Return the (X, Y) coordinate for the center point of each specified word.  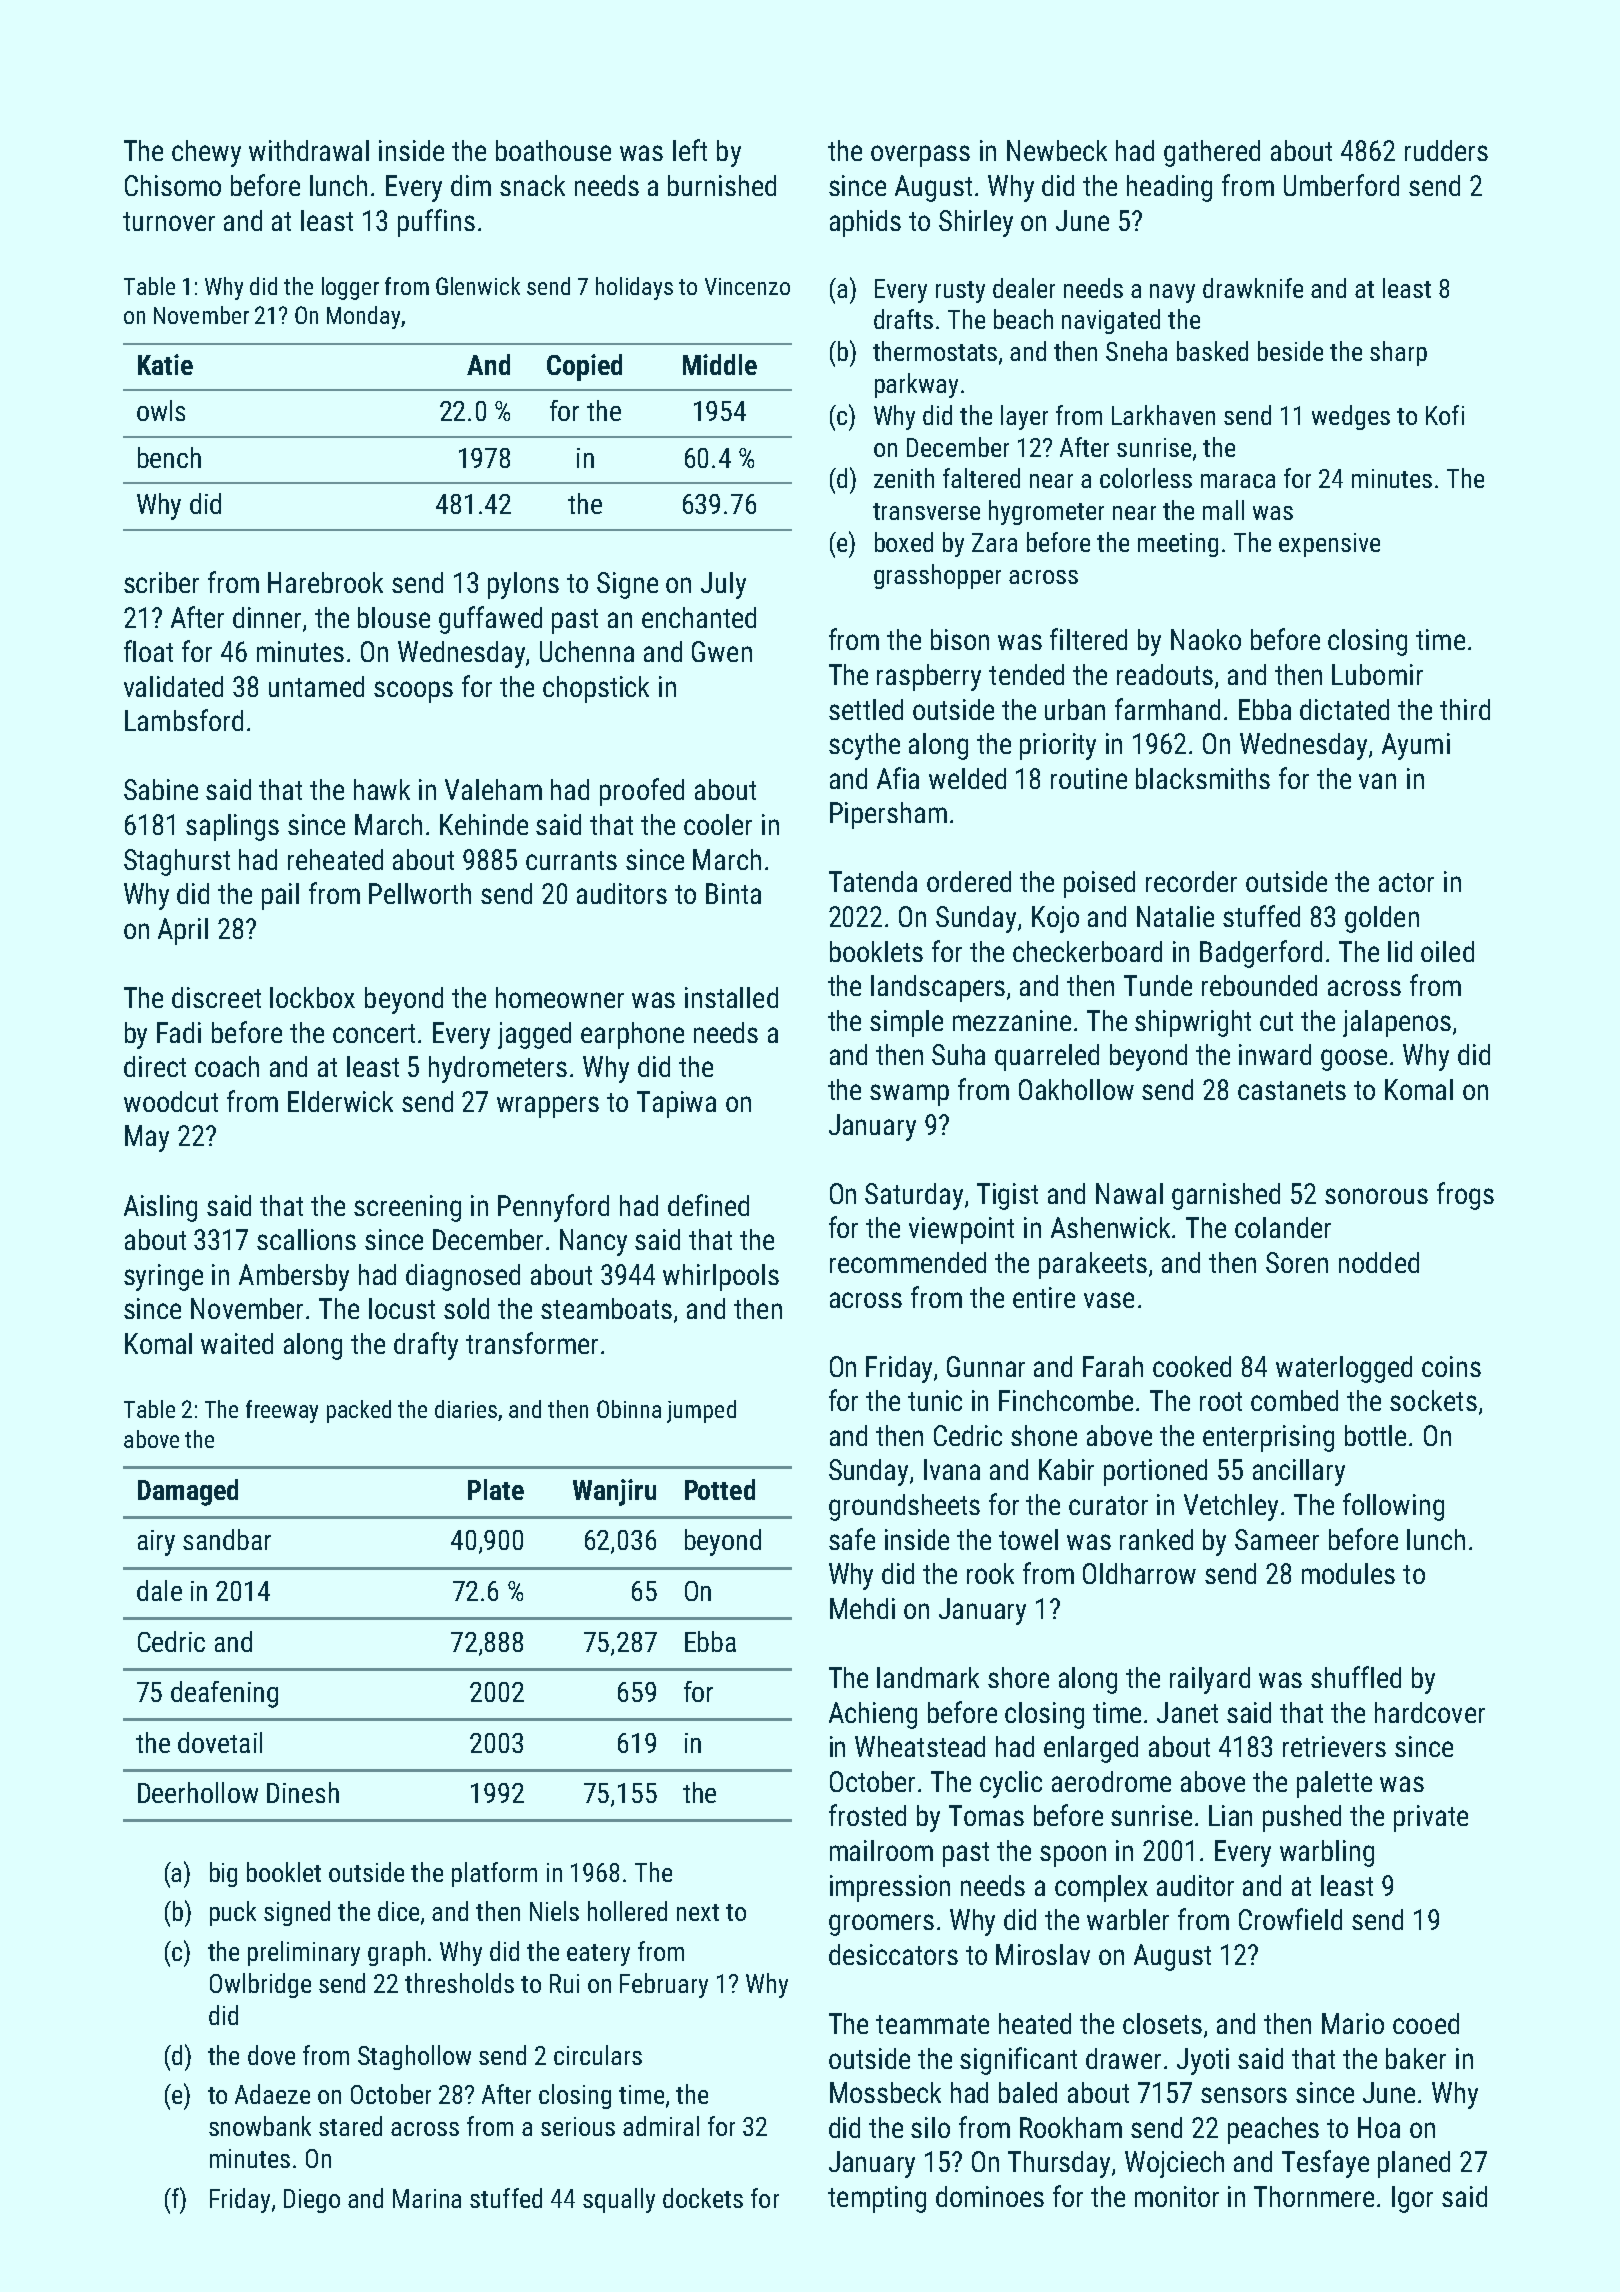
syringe (163, 1277)
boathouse (553, 150)
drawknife (1253, 288)
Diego (312, 2201)
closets (1162, 2023)
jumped (701, 1411)
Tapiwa (676, 1104)
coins (1451, 1366)
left (690, 150)
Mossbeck (885, 2092)
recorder (1191, 881)
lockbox (312, 997)
